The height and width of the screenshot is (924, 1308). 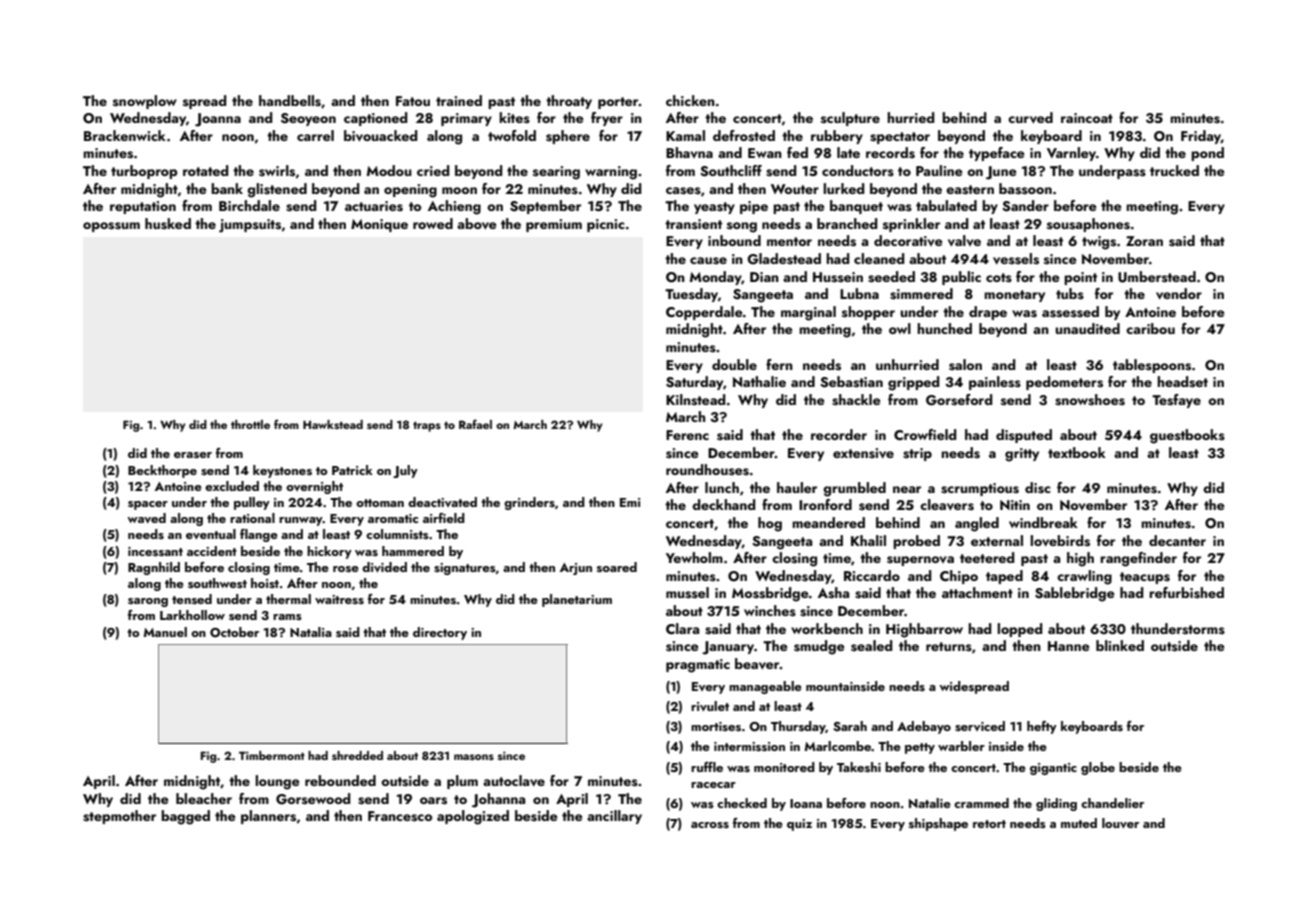 I want to click on sarong, so click(x=148, y=602).
